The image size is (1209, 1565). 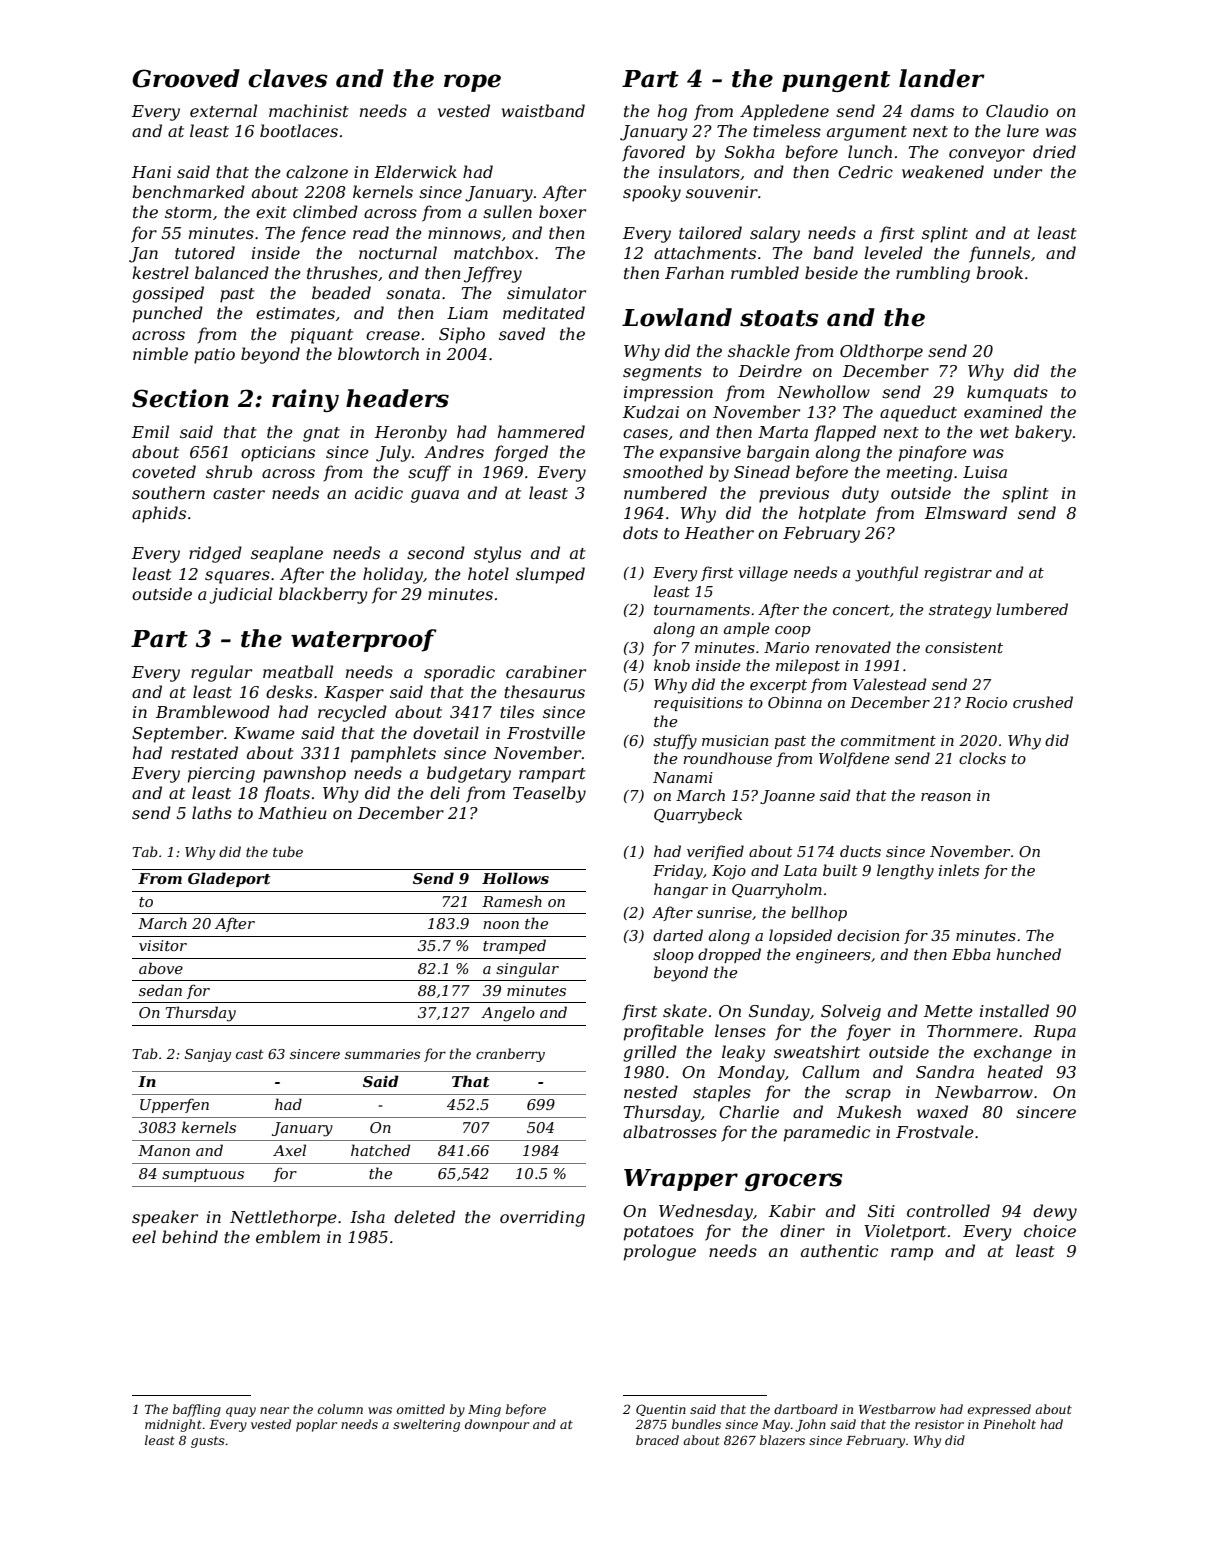 I want to click on saved, so click(x=522, y=333).
